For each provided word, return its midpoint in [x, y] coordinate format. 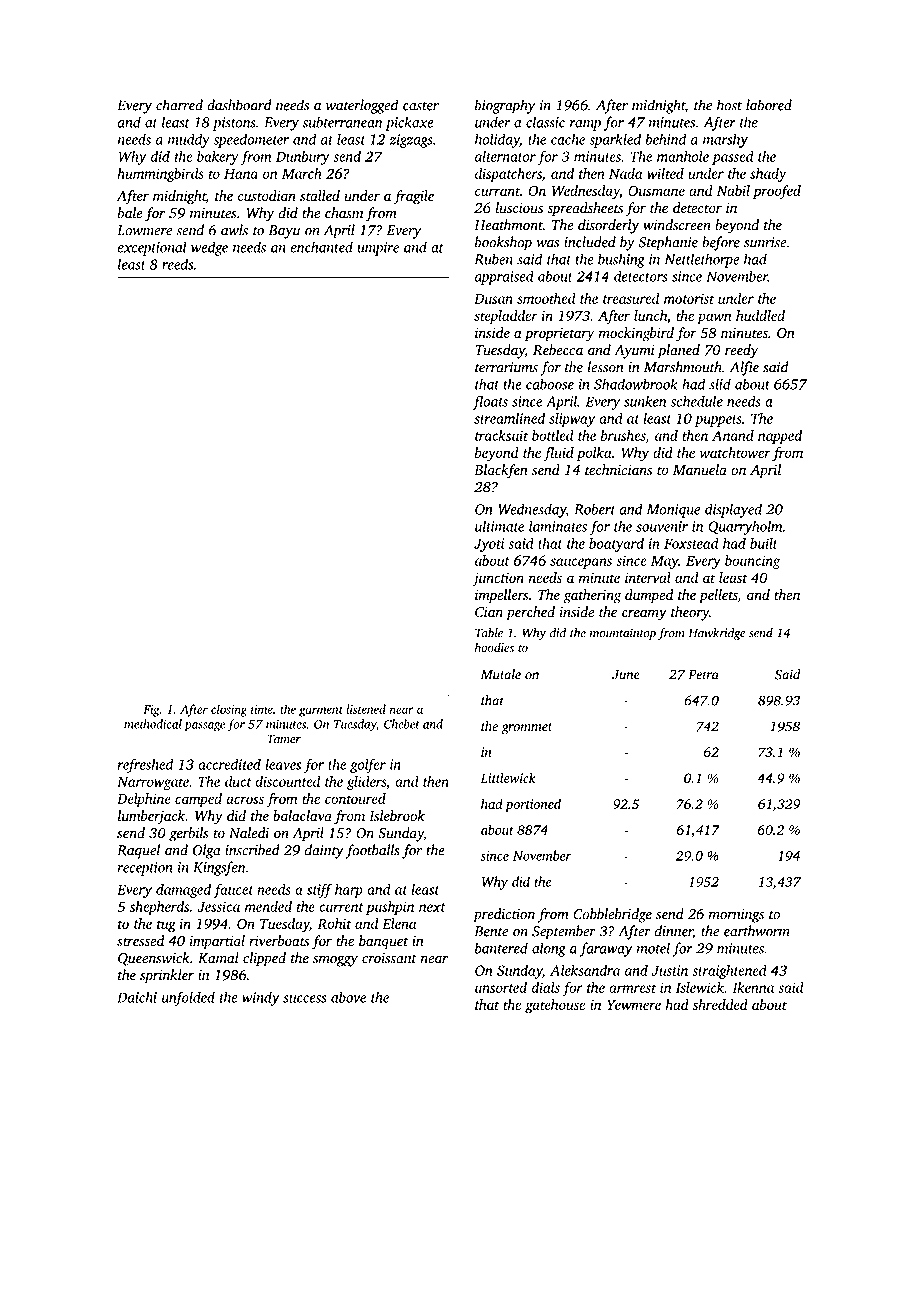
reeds [177, 264]
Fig [151, 711]
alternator [505, 156]
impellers [502, 596]
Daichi [137, 997]
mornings [736, 916]
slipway [572, 420]
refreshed [145, 765]
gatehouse [555, 1006]
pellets [718, 596]
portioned [533, 805]
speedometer [251, 140]
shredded [720, 1004]
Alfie [744, 368]
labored [769, 105]
